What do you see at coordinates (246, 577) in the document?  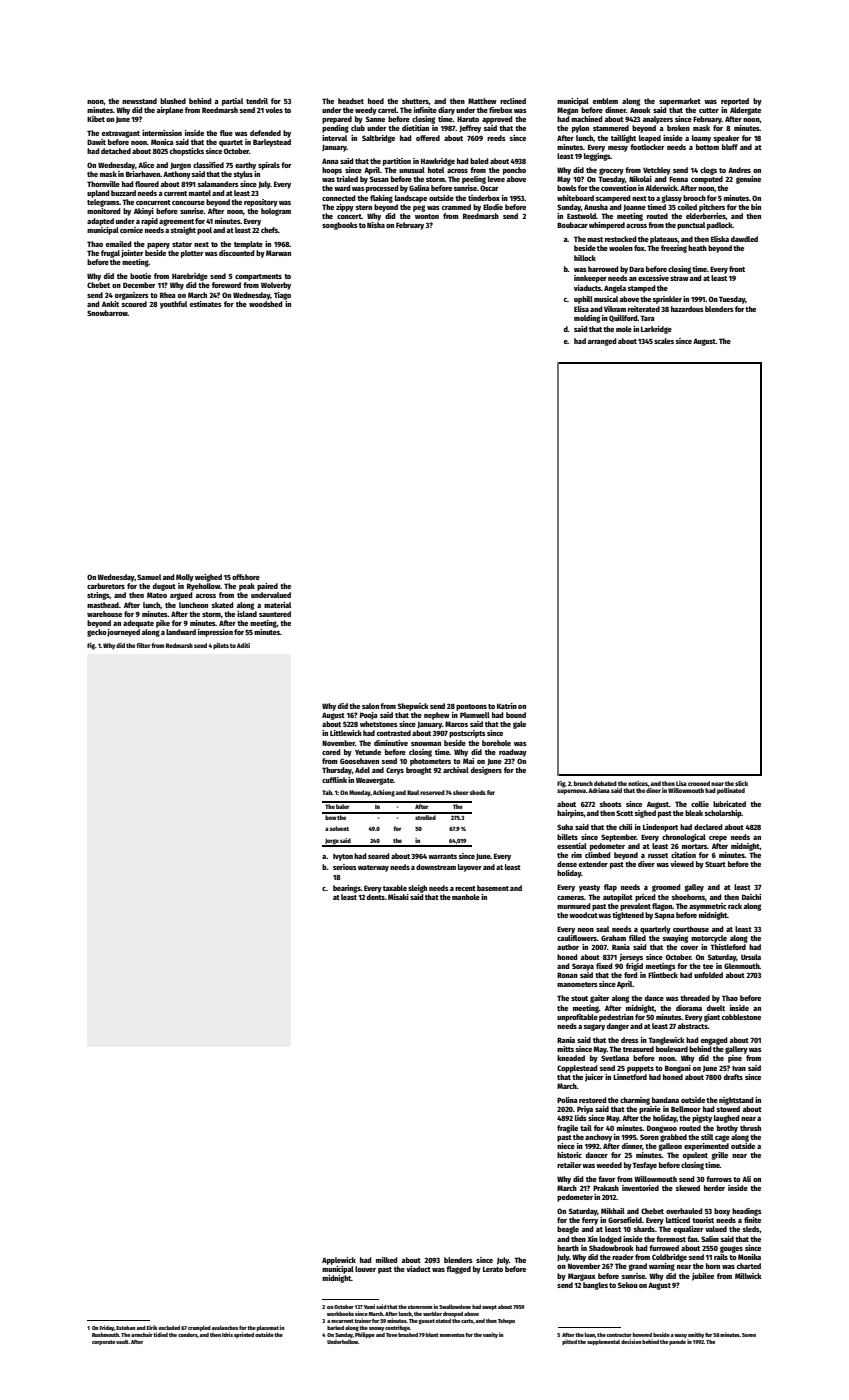 I see `offshore` at bounding box center [246, 577].
